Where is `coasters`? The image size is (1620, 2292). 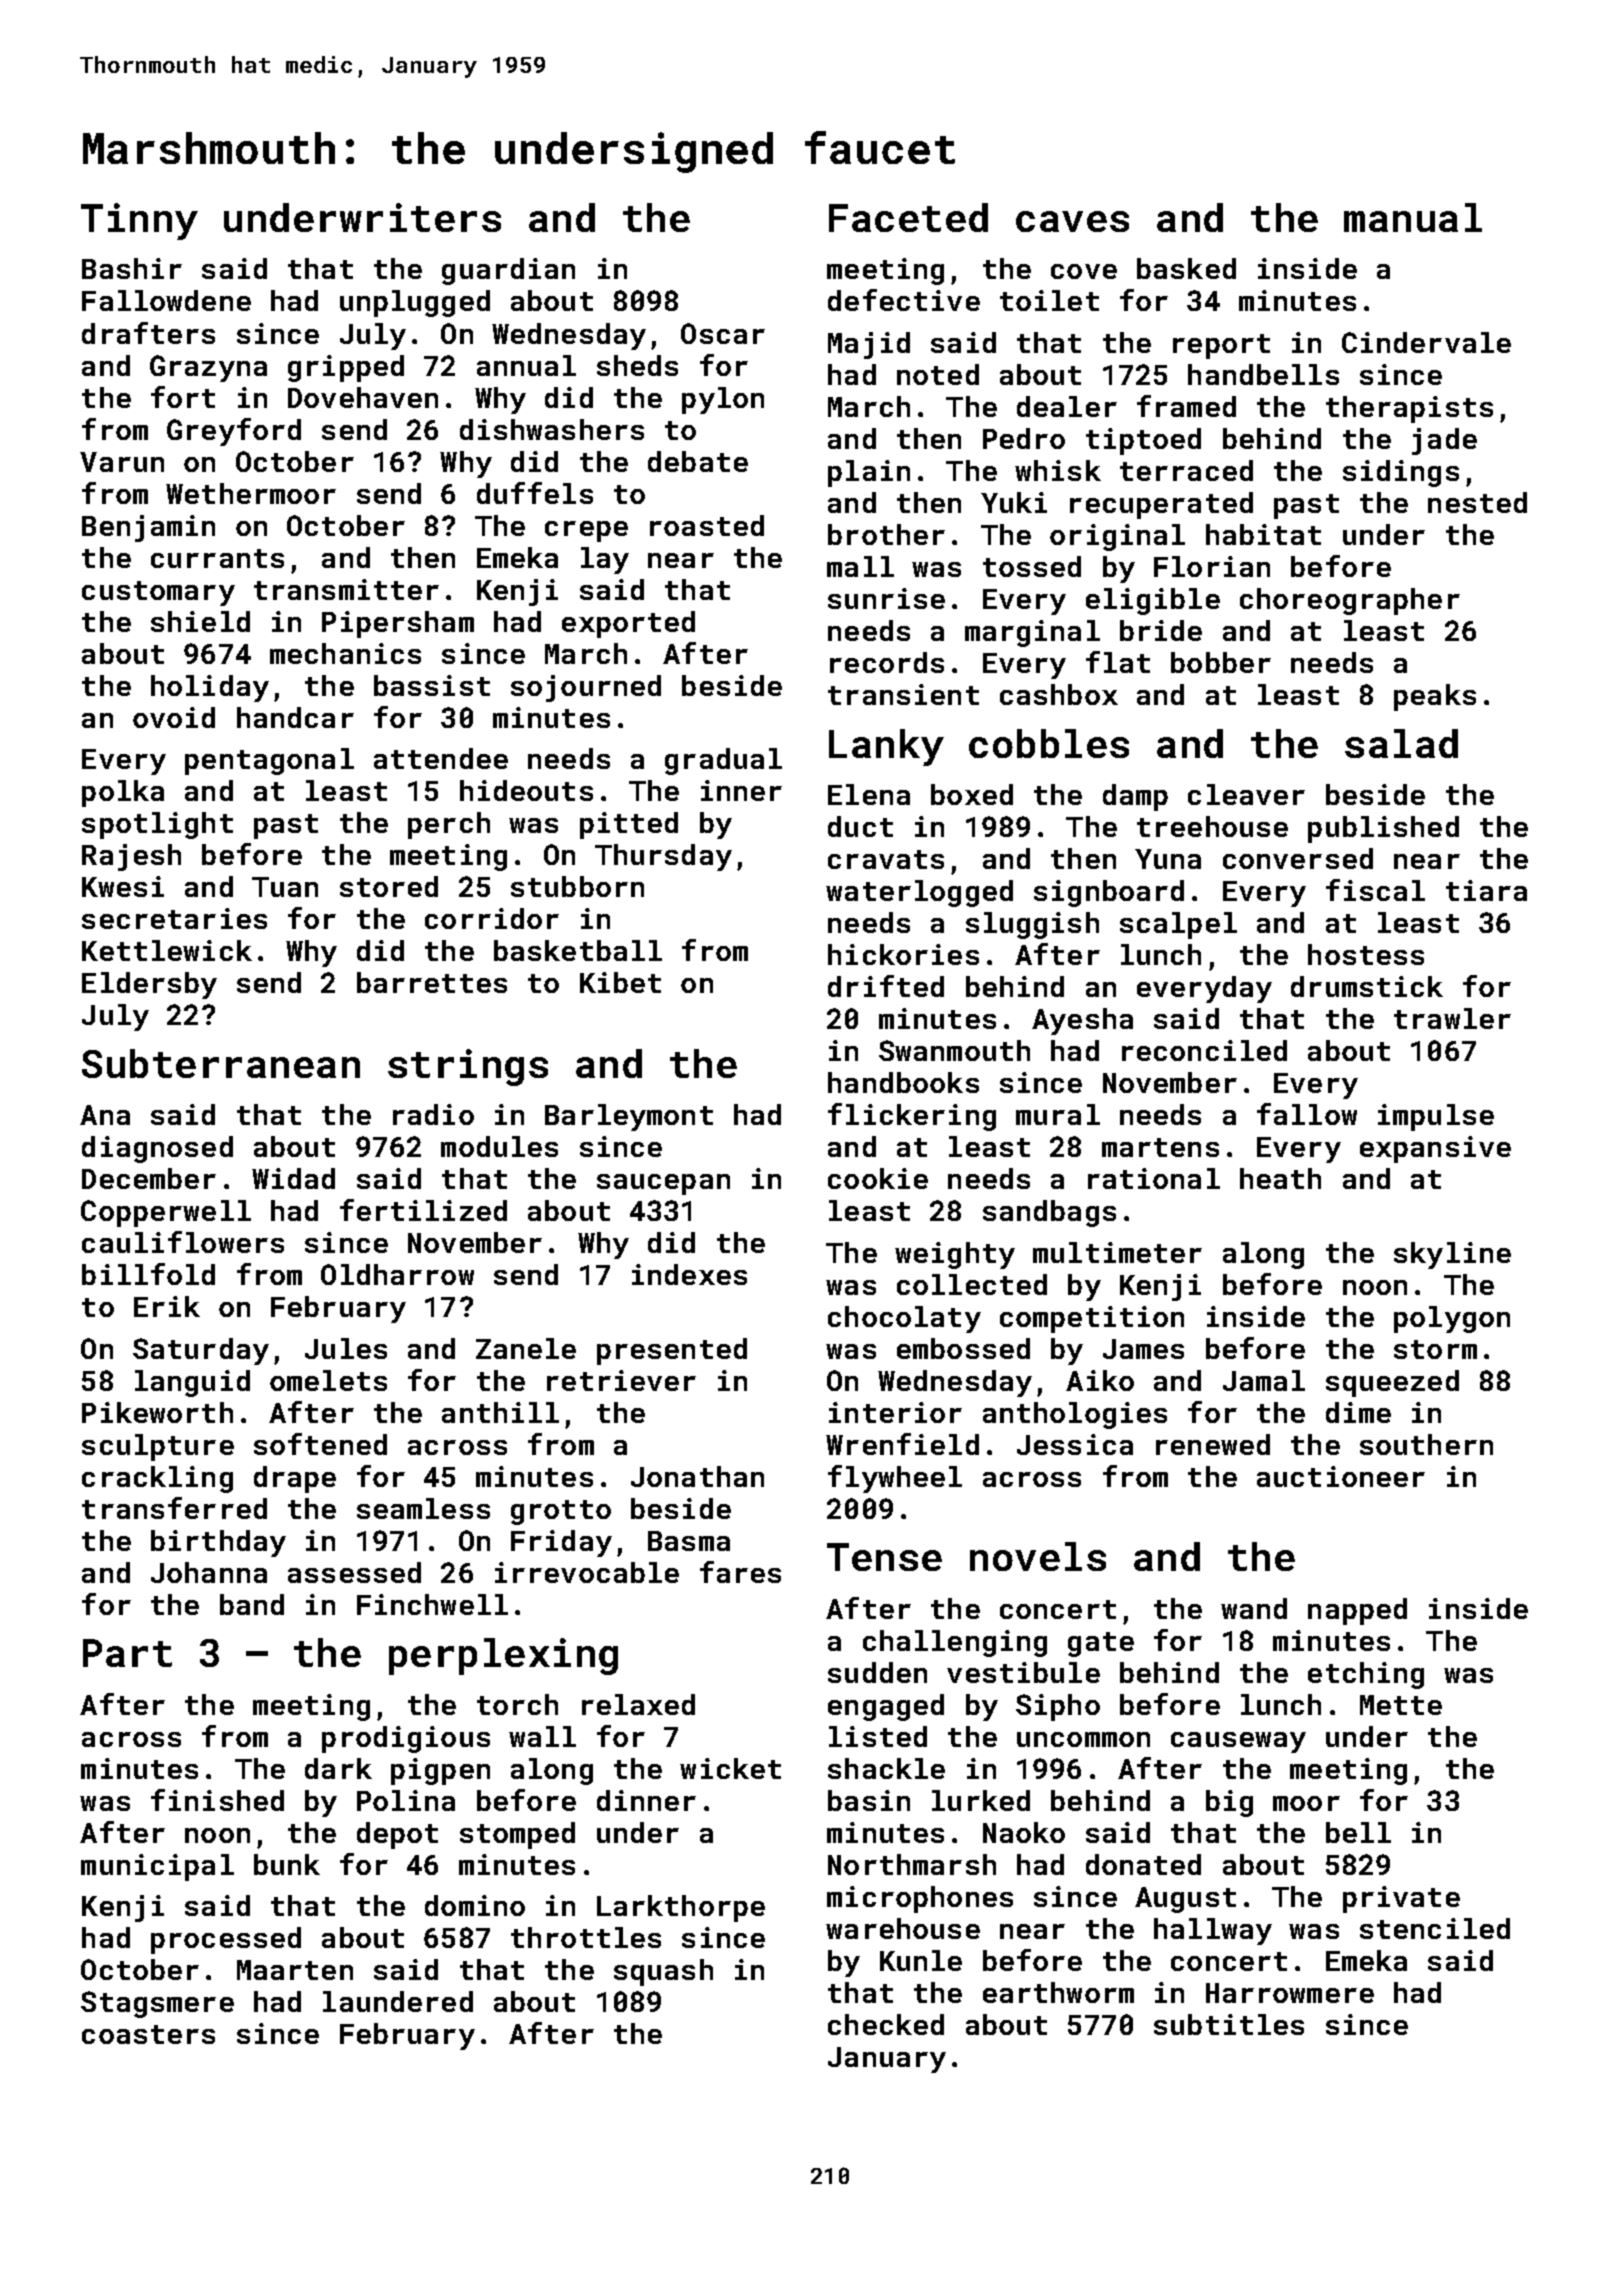
coasters is located at coordinates (148, 2034).
